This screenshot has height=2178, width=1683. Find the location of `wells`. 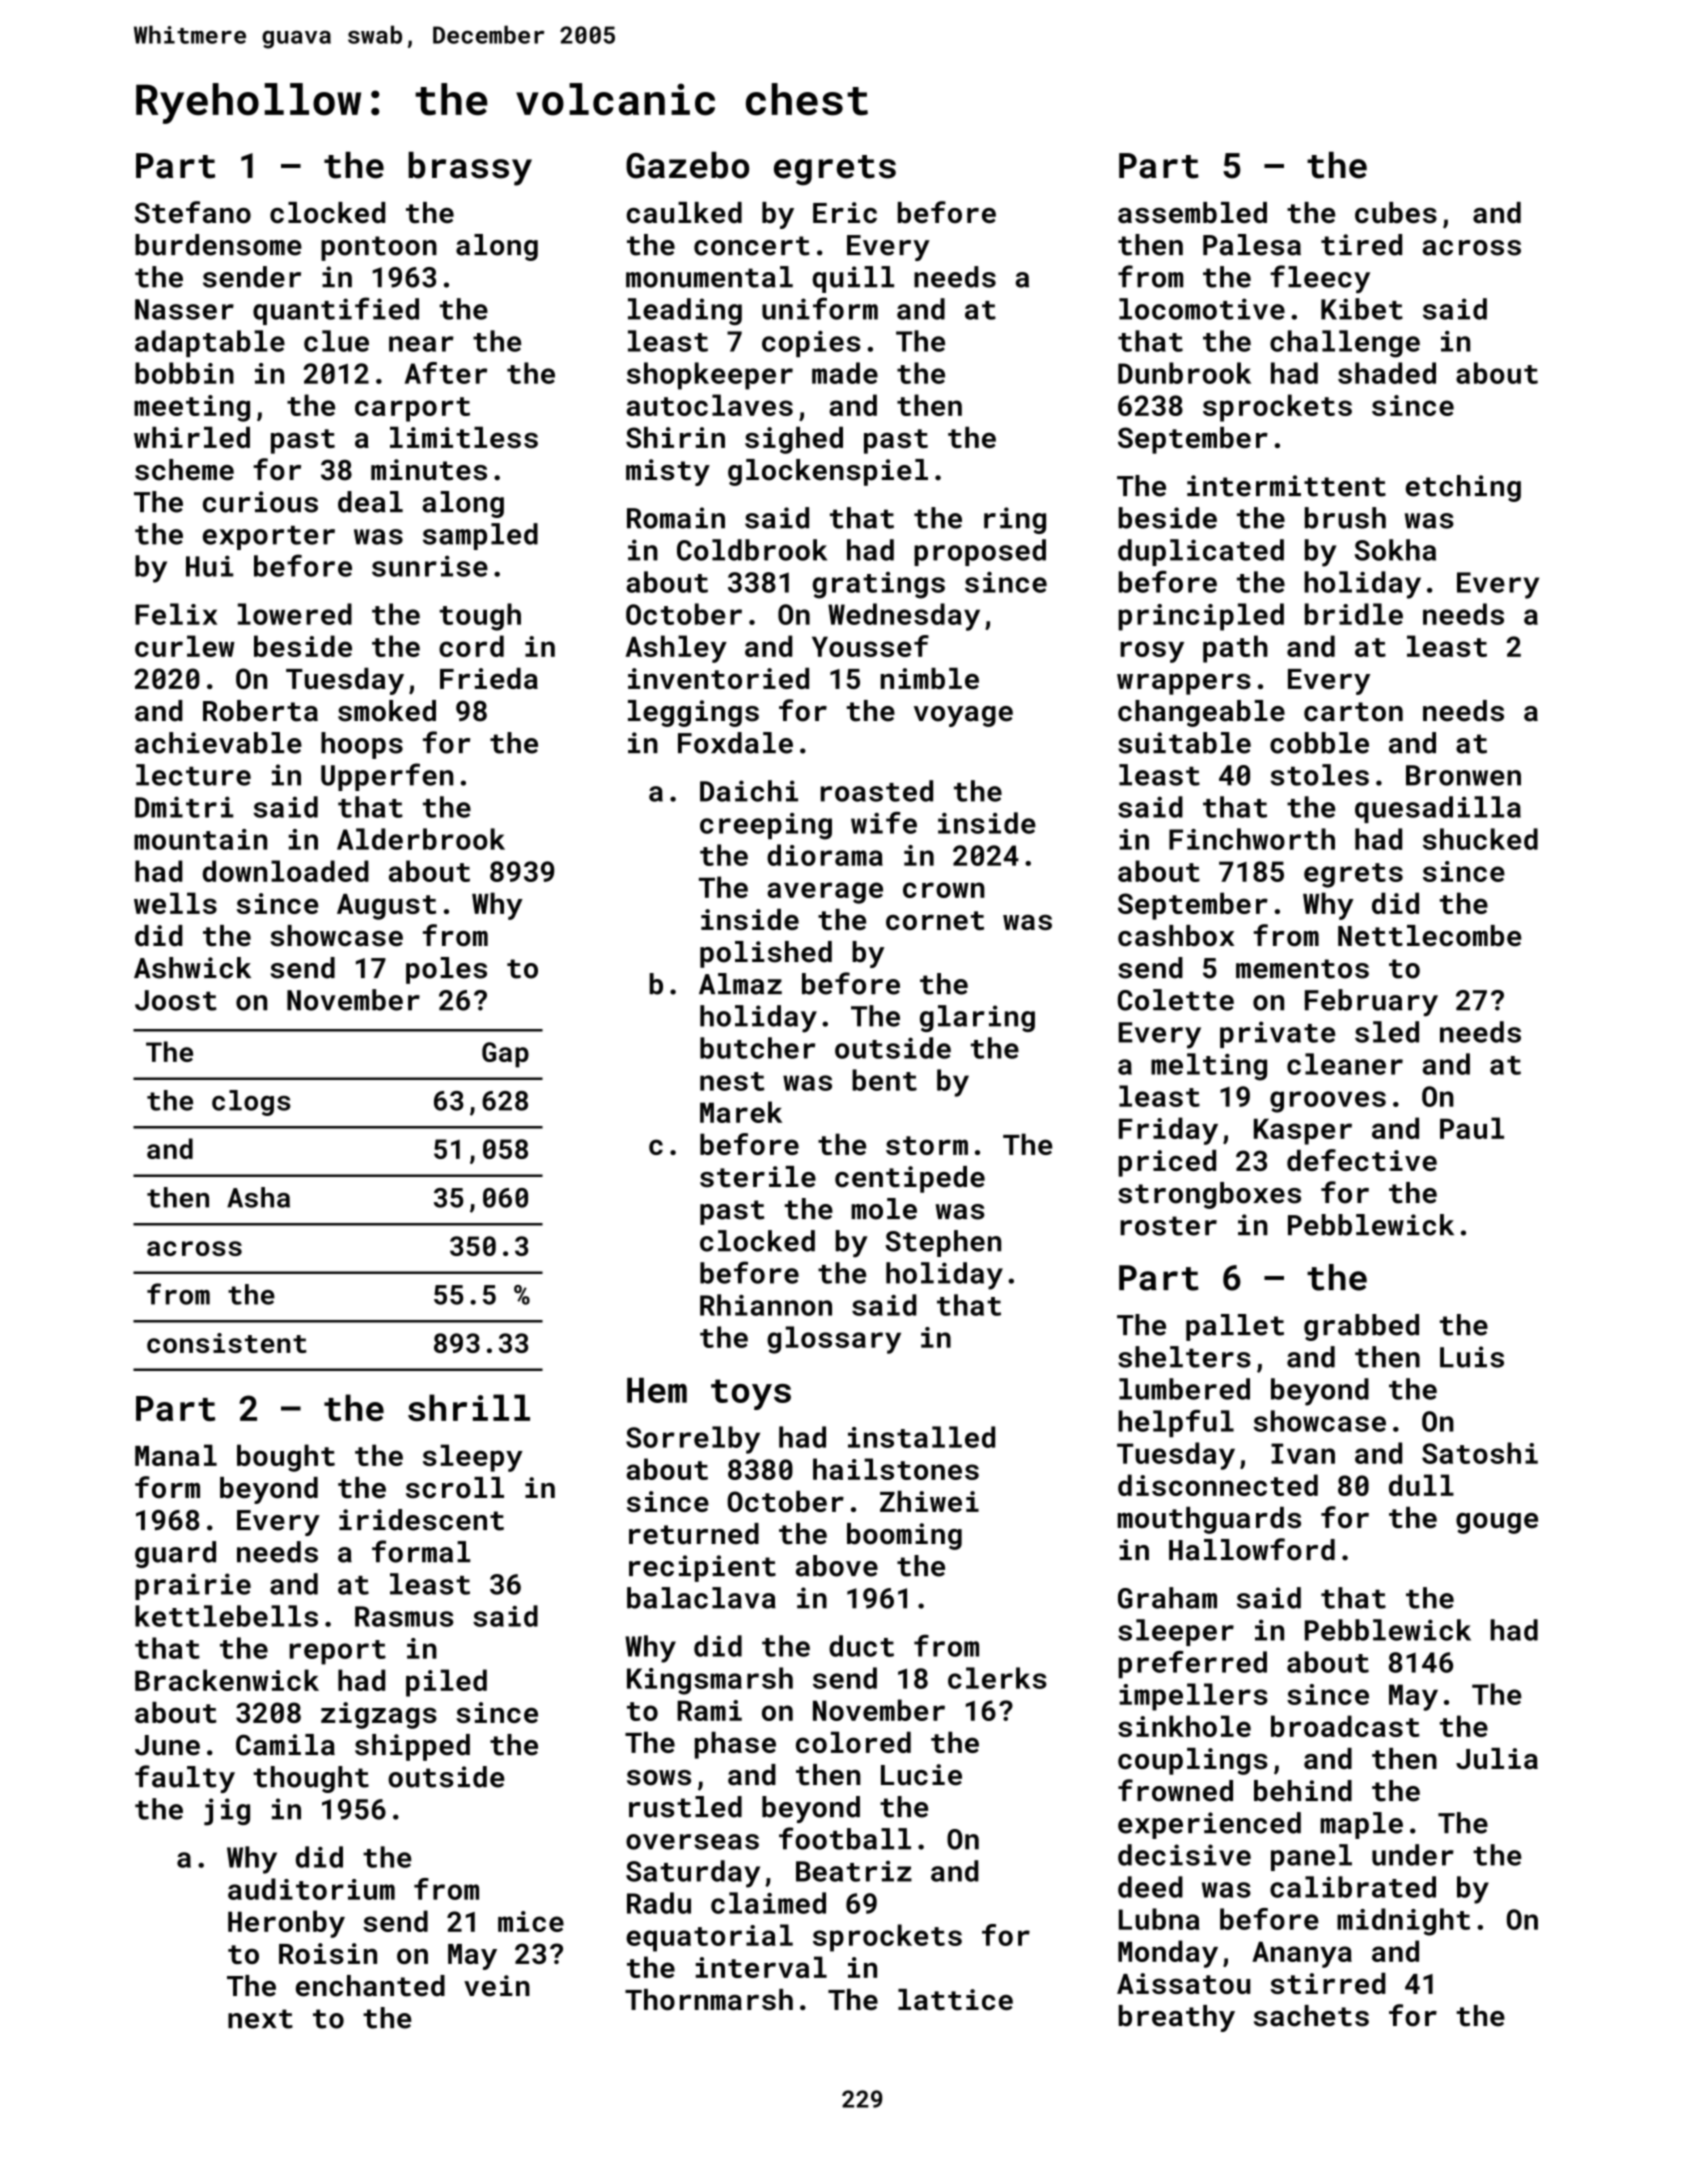

wells is located at coordinates (175, 903).
